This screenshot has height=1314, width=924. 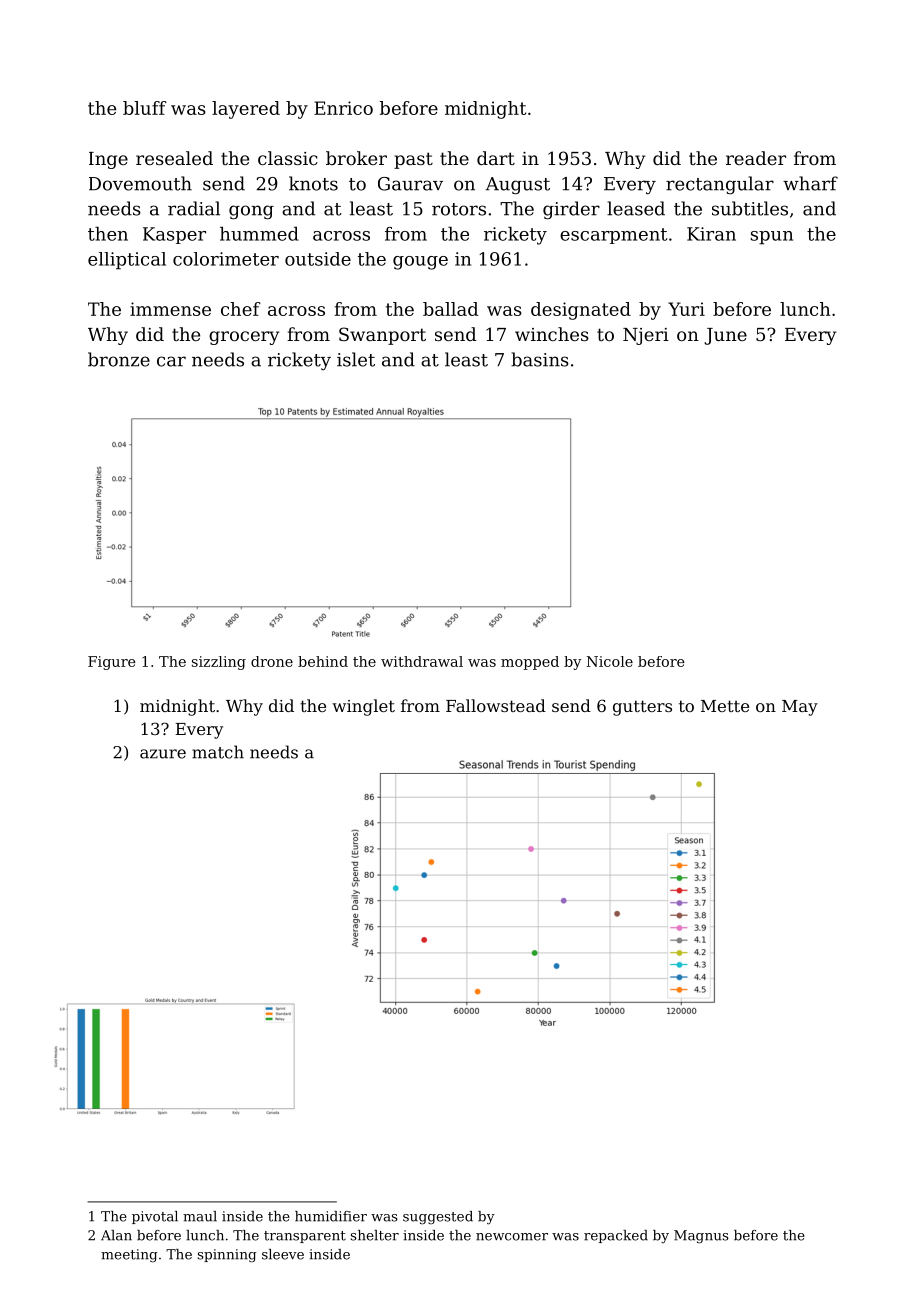 What do you see at coordinates (331, 1216) in the screenshot?
I see `humidifier` at bounding box center [331, 1216].
